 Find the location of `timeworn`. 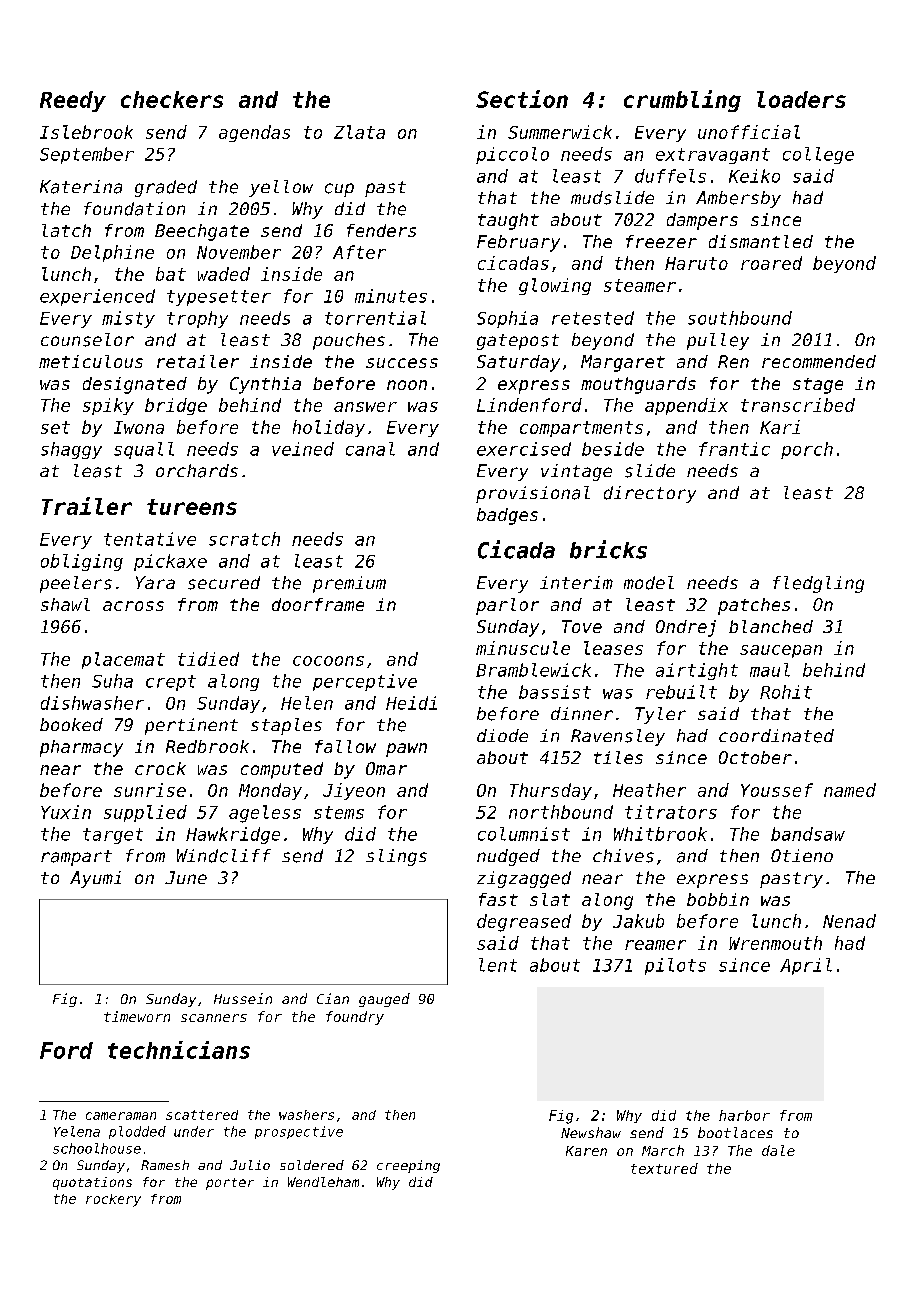

timeworn is located at coordinates (137, 1016).
